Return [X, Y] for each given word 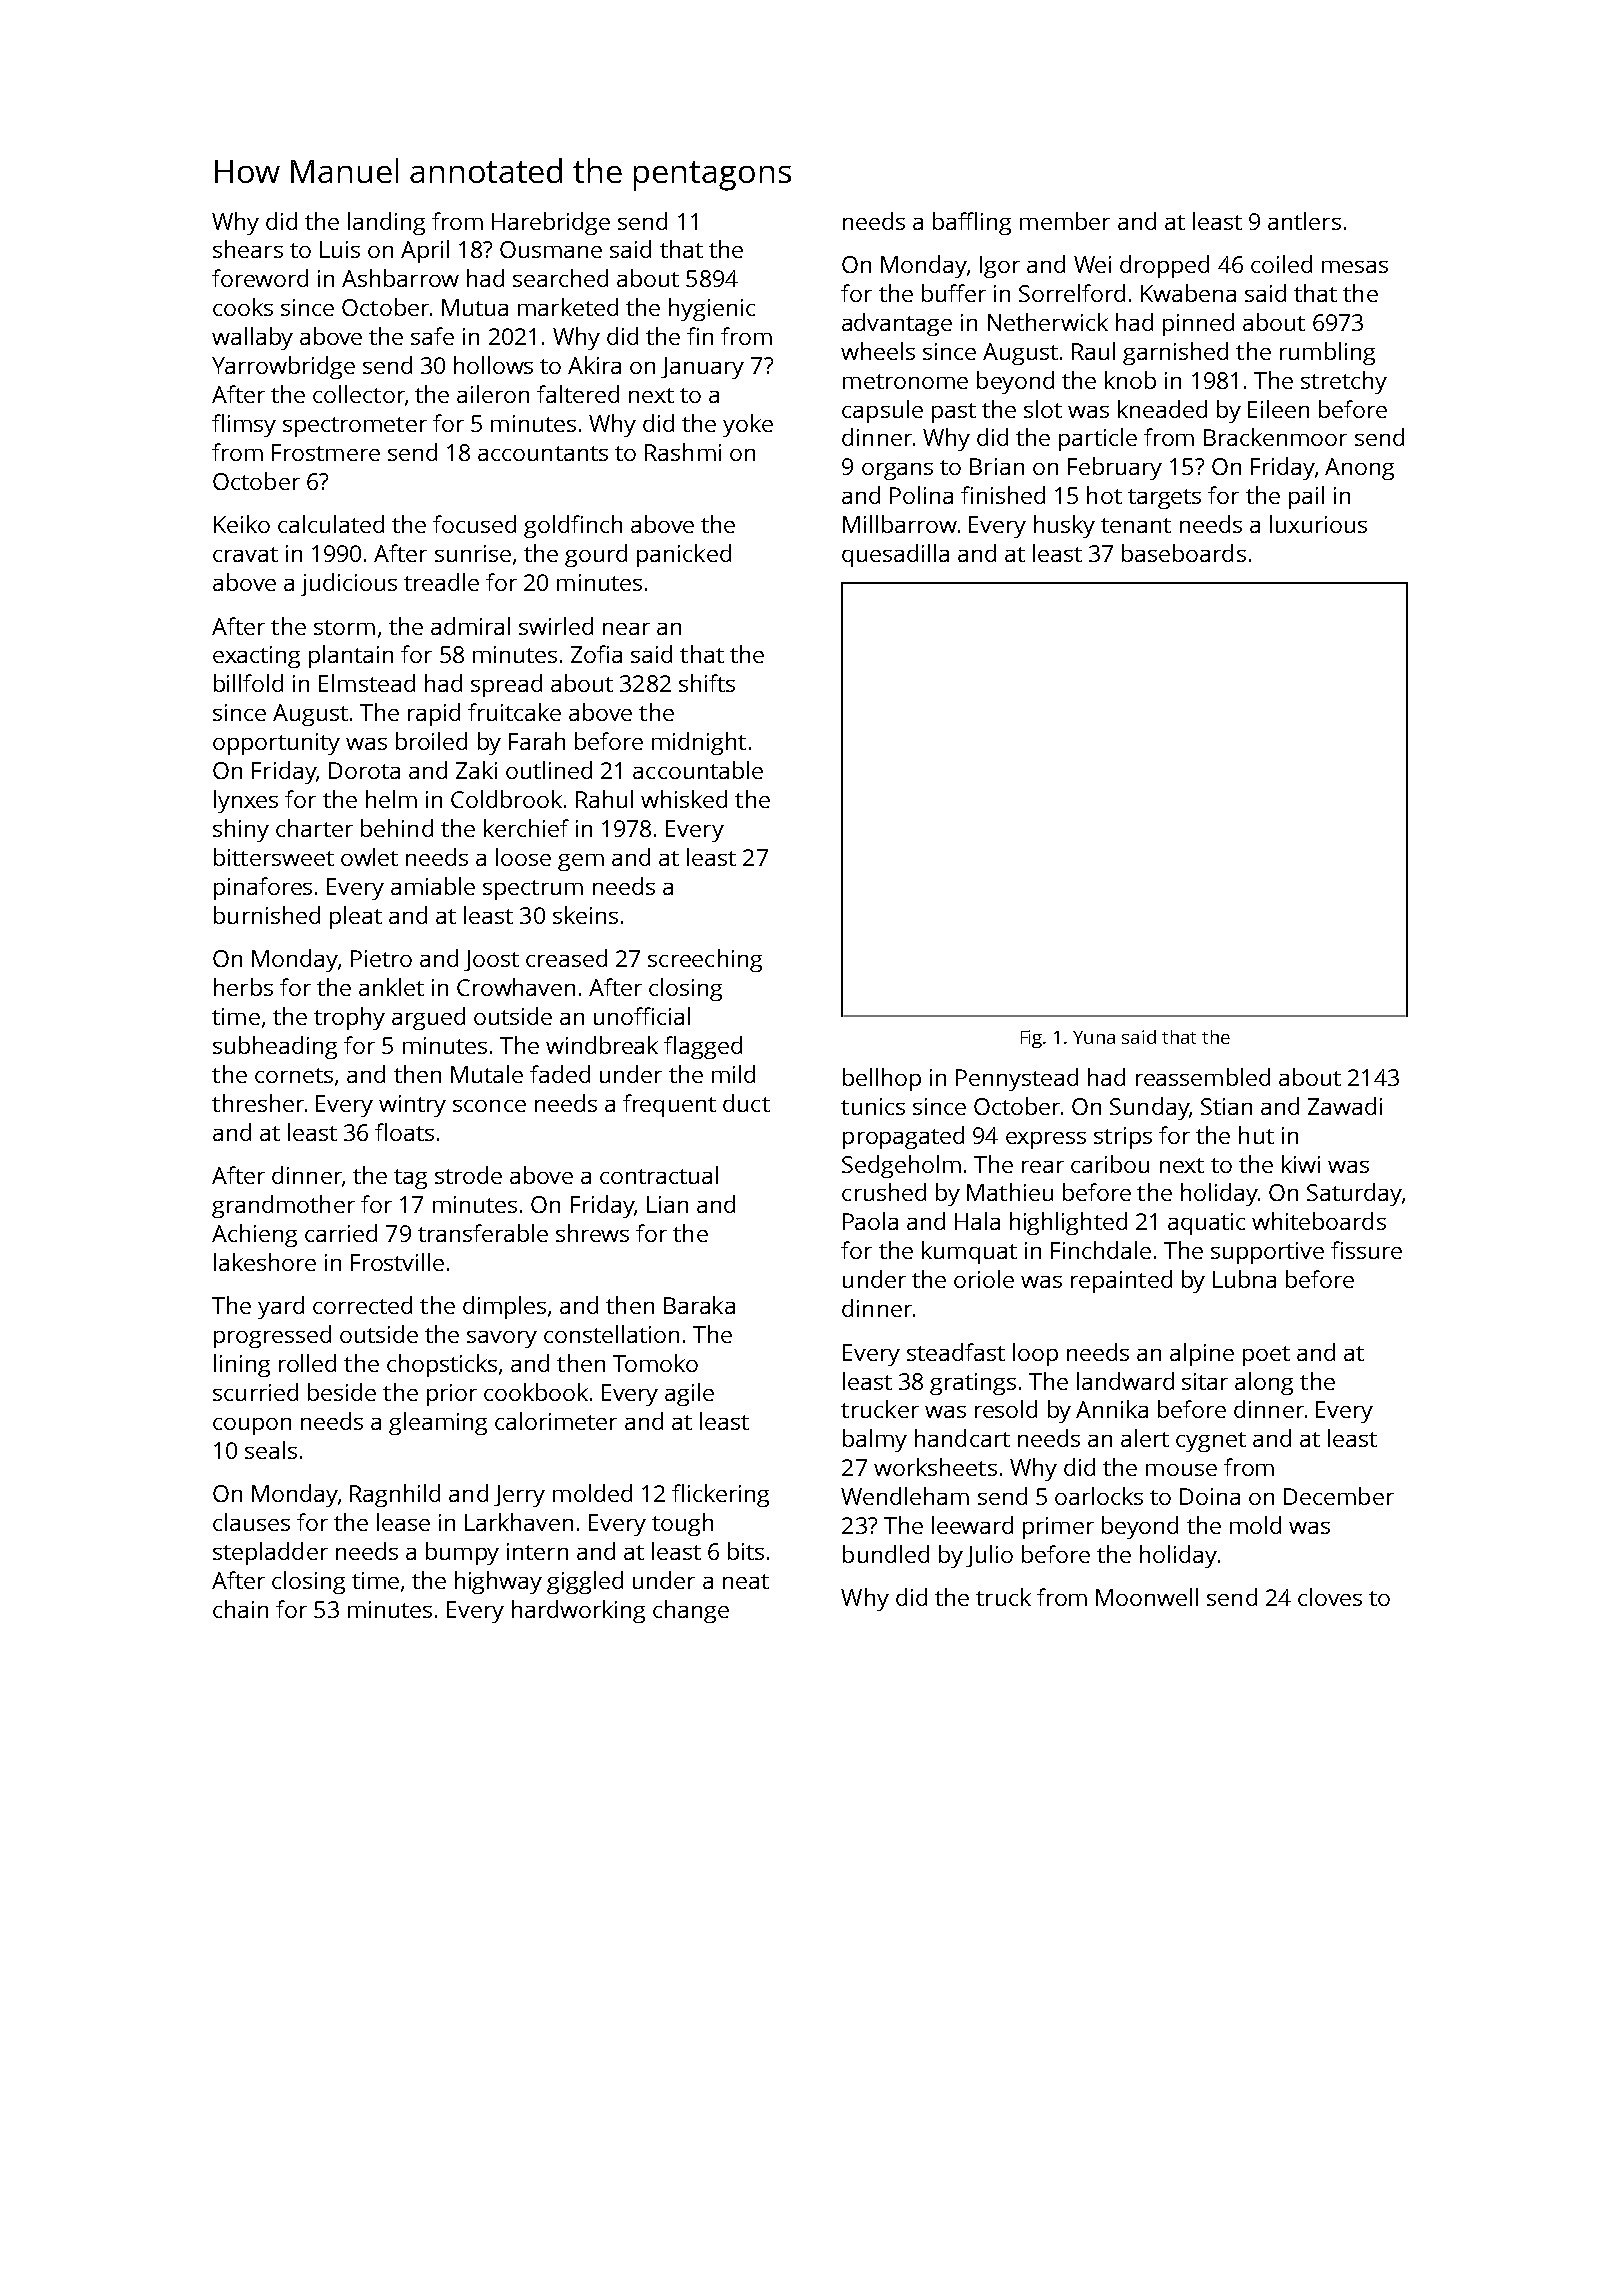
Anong [1359, 469]
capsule [882, 411]
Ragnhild [395, 1495]
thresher [258, 1103]
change [691, 1611]
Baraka [699, 1305]
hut [1256, 1135]
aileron [493, 394]
